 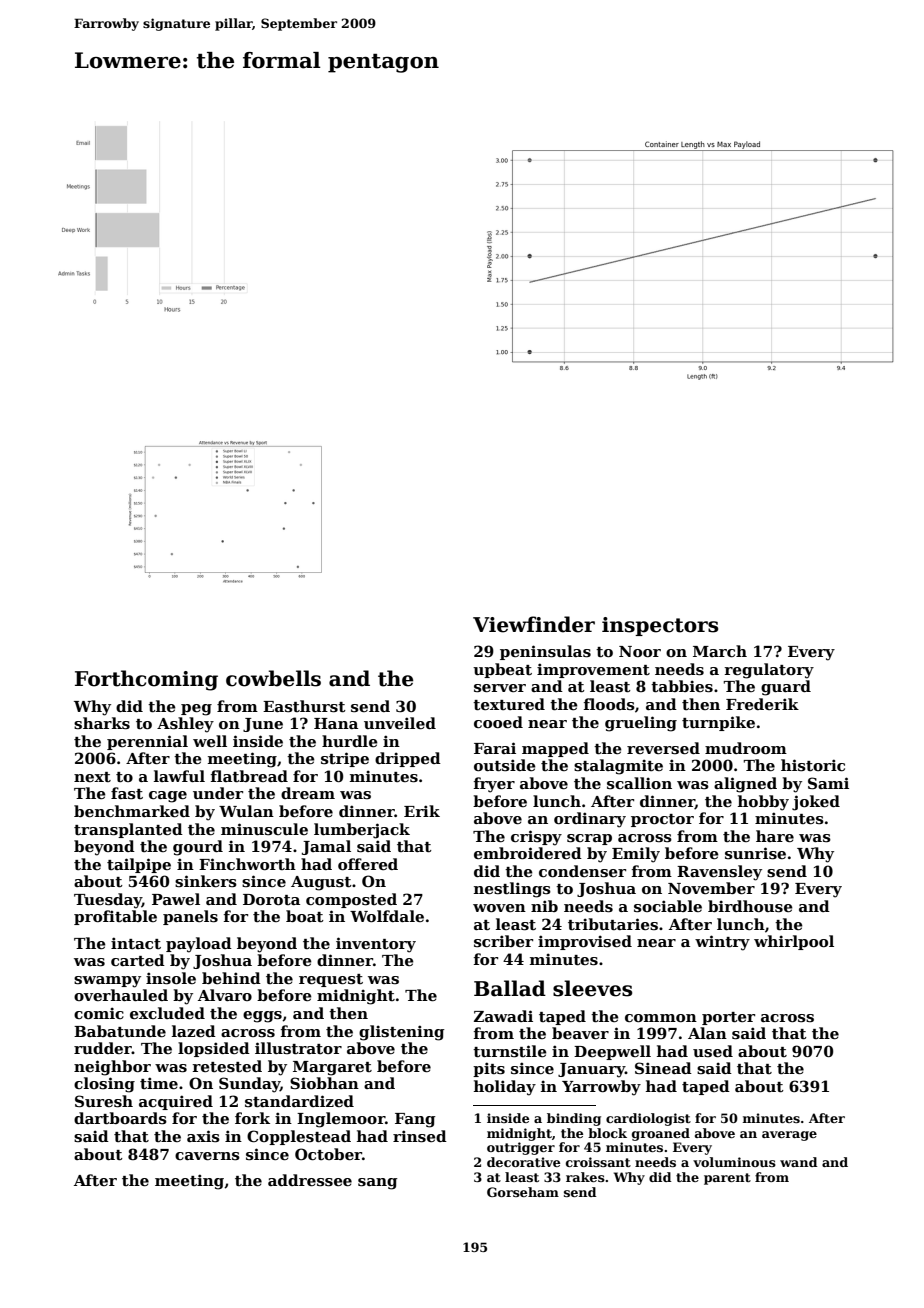 What do you see at coordinates (136, 943) in the screenshot?
I see `intact` at bounding box center [136, 943].
